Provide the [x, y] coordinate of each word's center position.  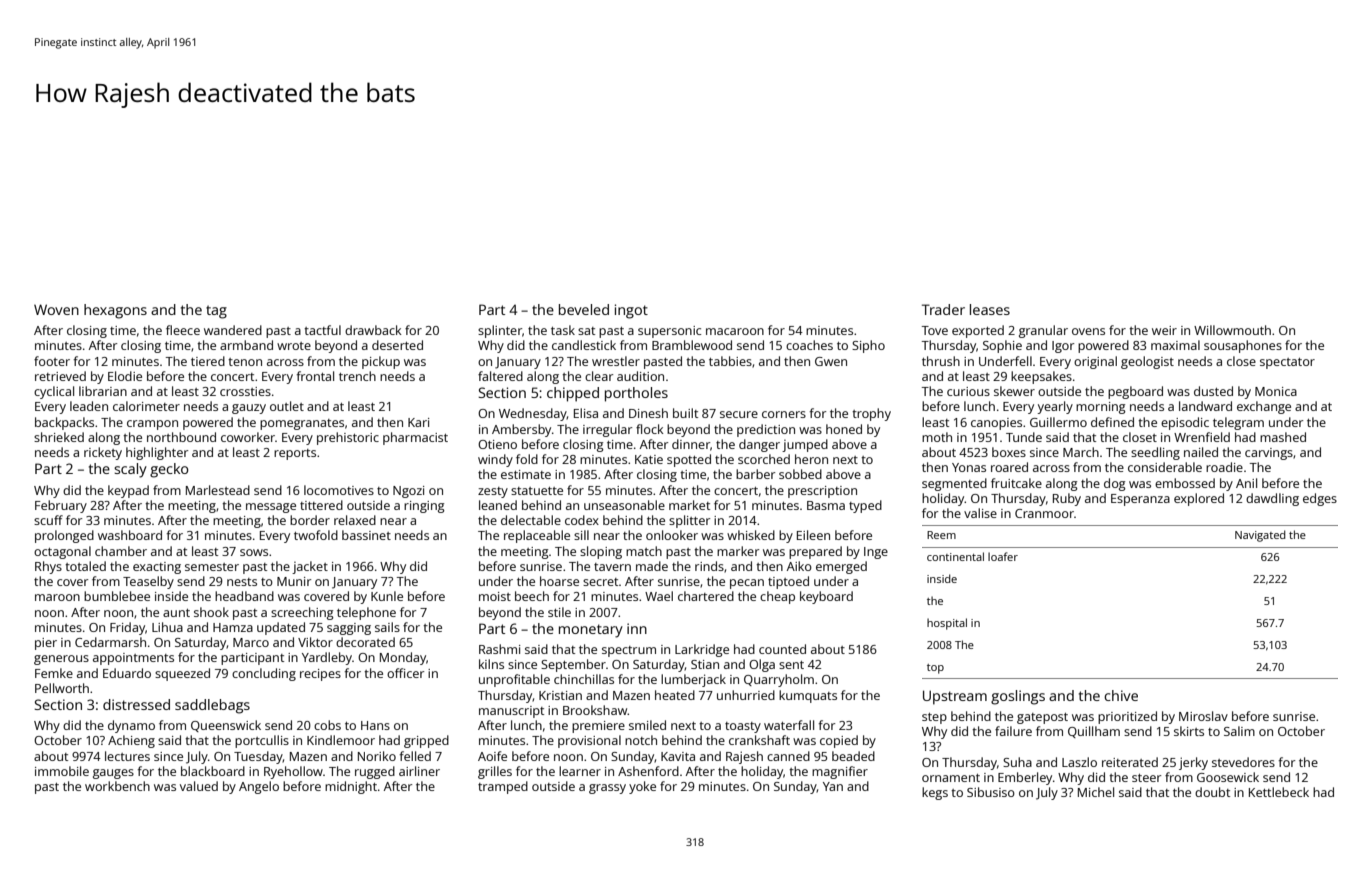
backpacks [64, 423]
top [935, 669]
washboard [130, 535]
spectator [1287, 363]
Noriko [377, 756]
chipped [573, 394]
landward [1205, 406]
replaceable [537, 536]
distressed [136, 704]
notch [641, 740]
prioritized [1127, 717]
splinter [500, 331]
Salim [1239, 731]
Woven [56, 309]
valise [980, 513]
